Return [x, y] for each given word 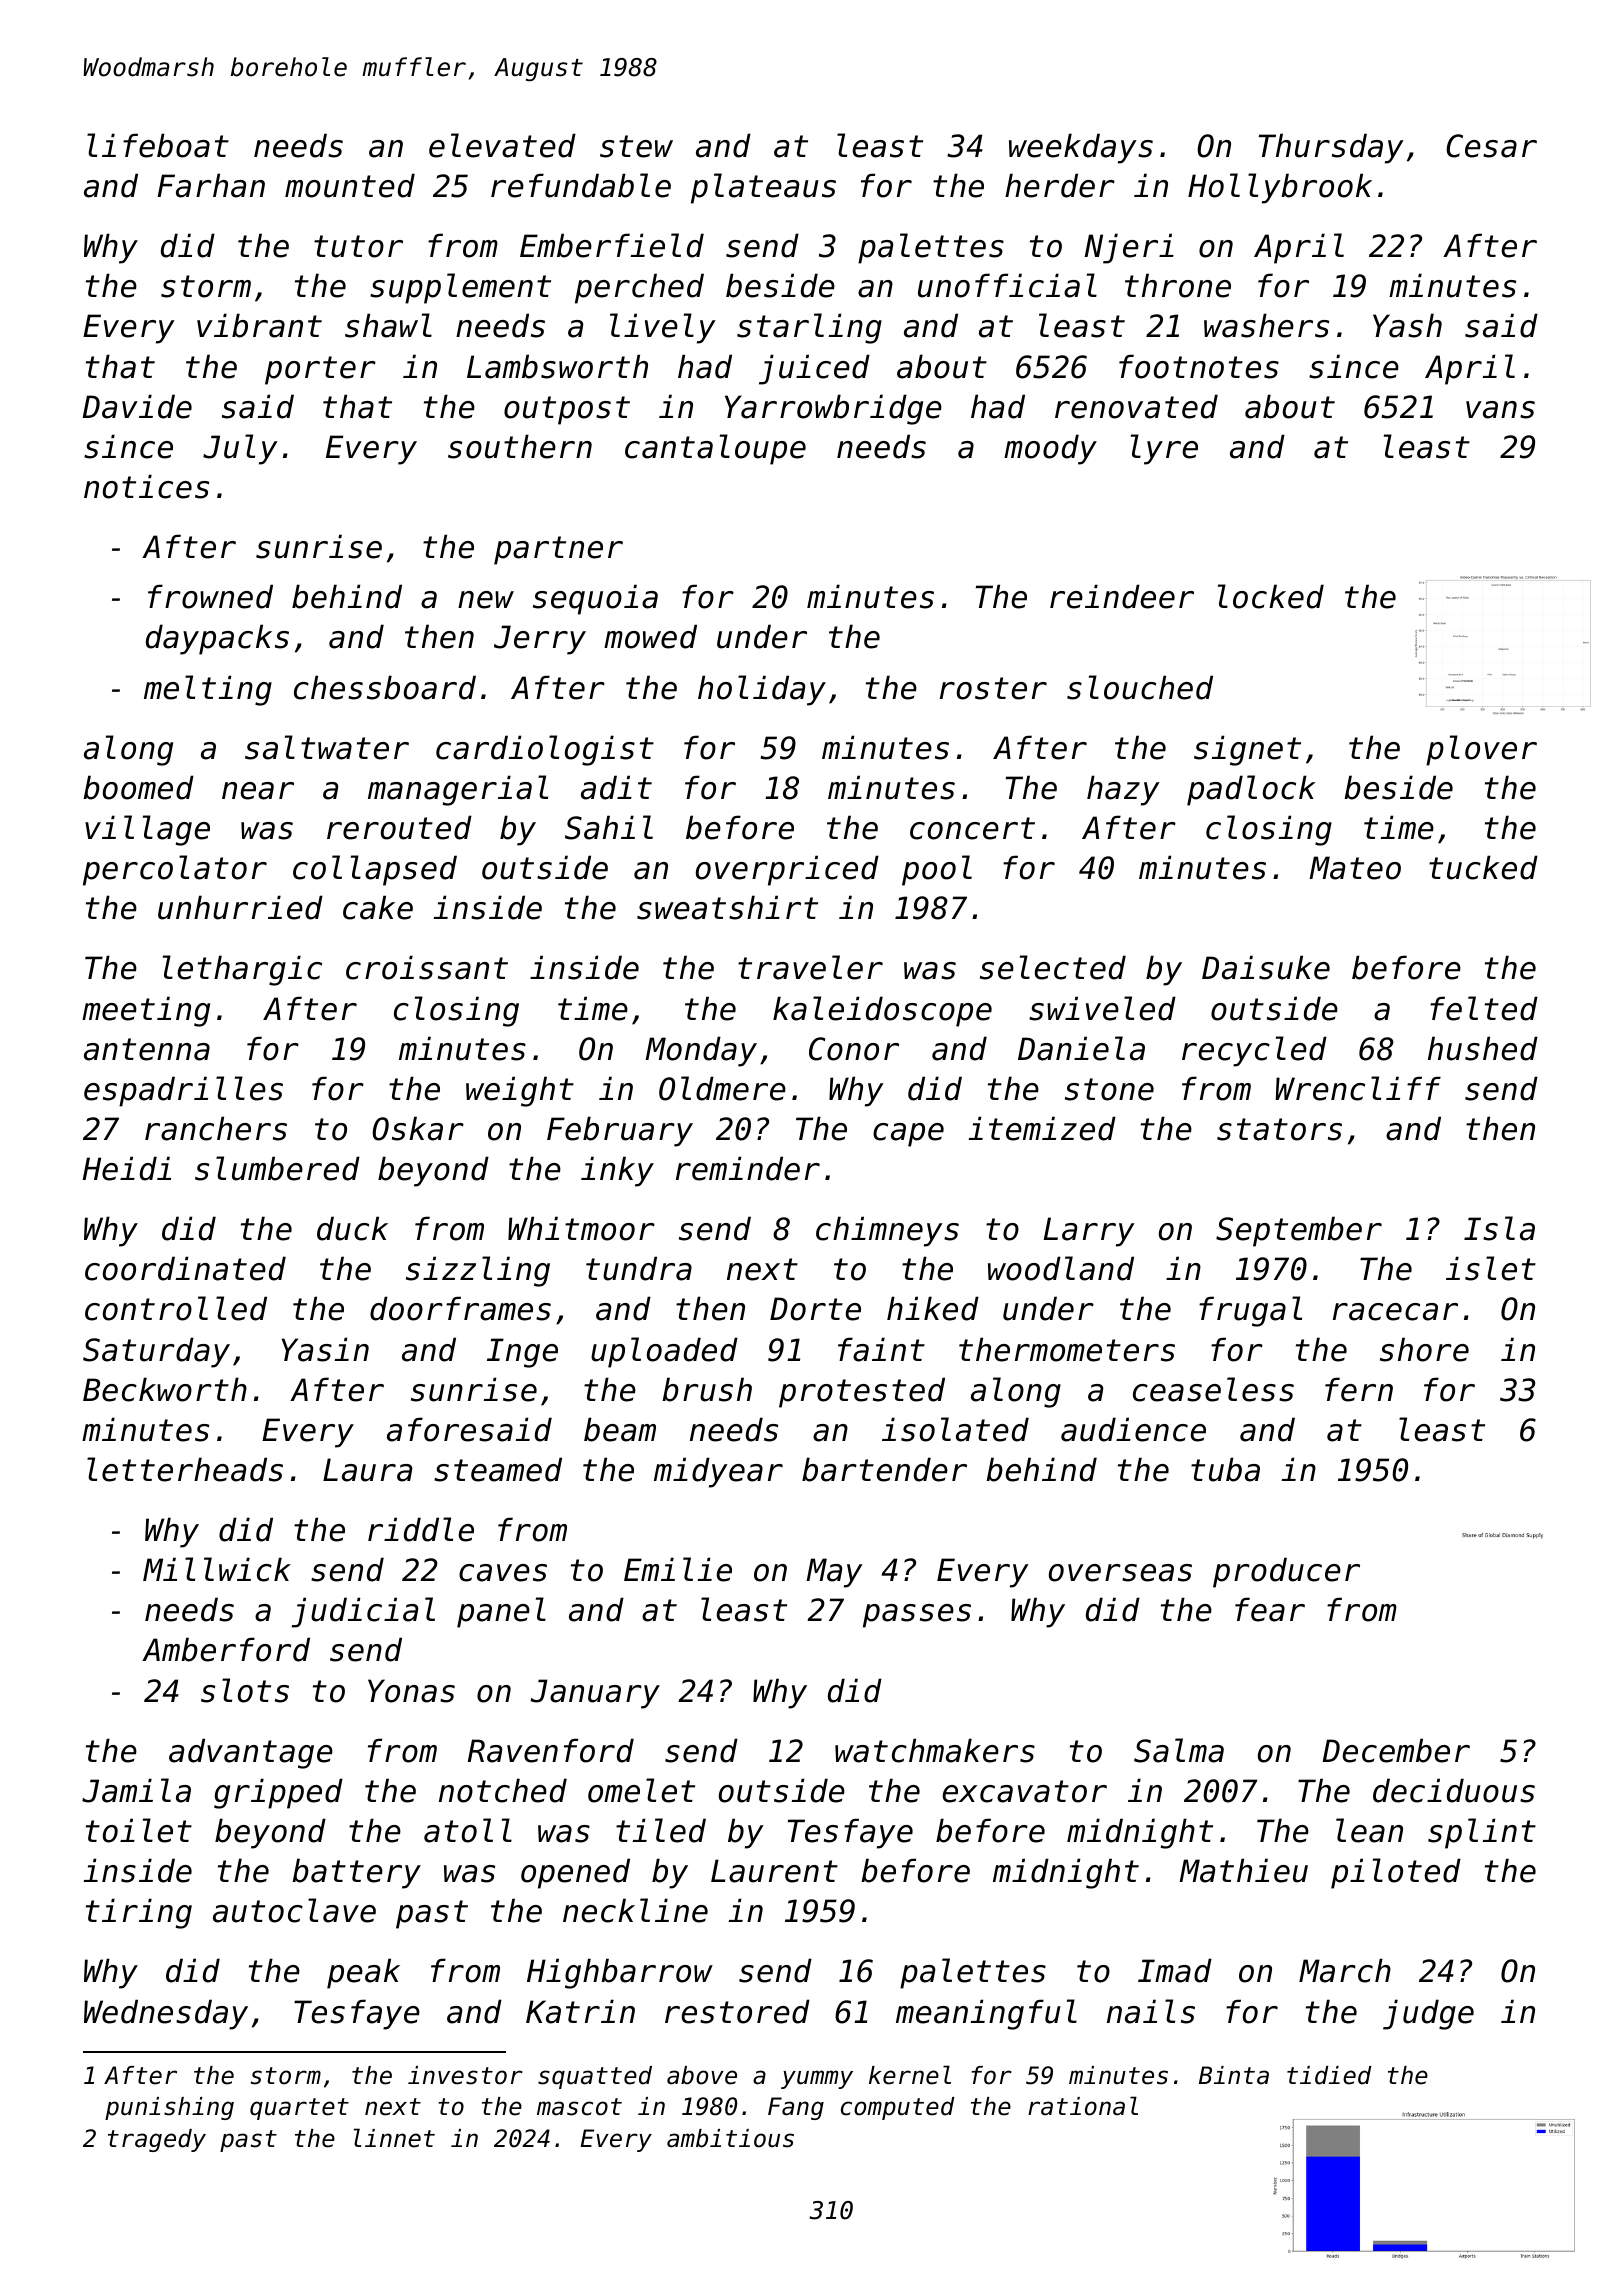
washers [1266, 325]
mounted [350, 185]
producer [1286, 1572]
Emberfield [612, 245]
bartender [884, 1469]
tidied [1329, 2075]
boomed [138, 787]
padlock [1251, 790]
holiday [762, 690]
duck [352, 1228]
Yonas [411, 1691]
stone [1109, 1089]
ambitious [730, 2138]
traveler [810, 967]
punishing [169, 2108]
